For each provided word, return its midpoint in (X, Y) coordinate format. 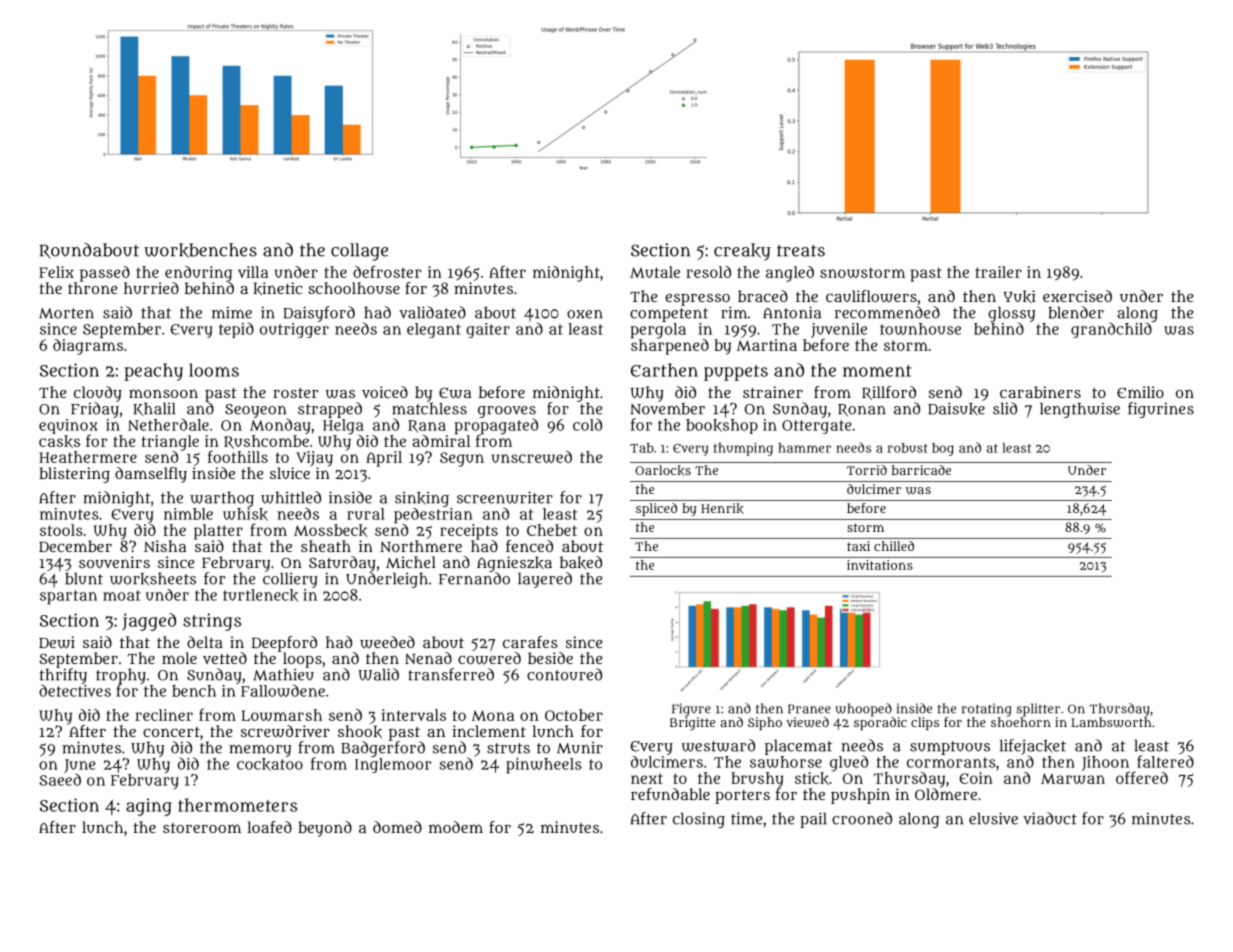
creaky (742, 252)
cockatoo (270, 764)
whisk (245, 514)
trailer (998, 272)
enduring (198, 274)
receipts (469, 532)
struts (508, 748)
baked (581, 562)
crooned (862, 818)
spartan (68, 597)
